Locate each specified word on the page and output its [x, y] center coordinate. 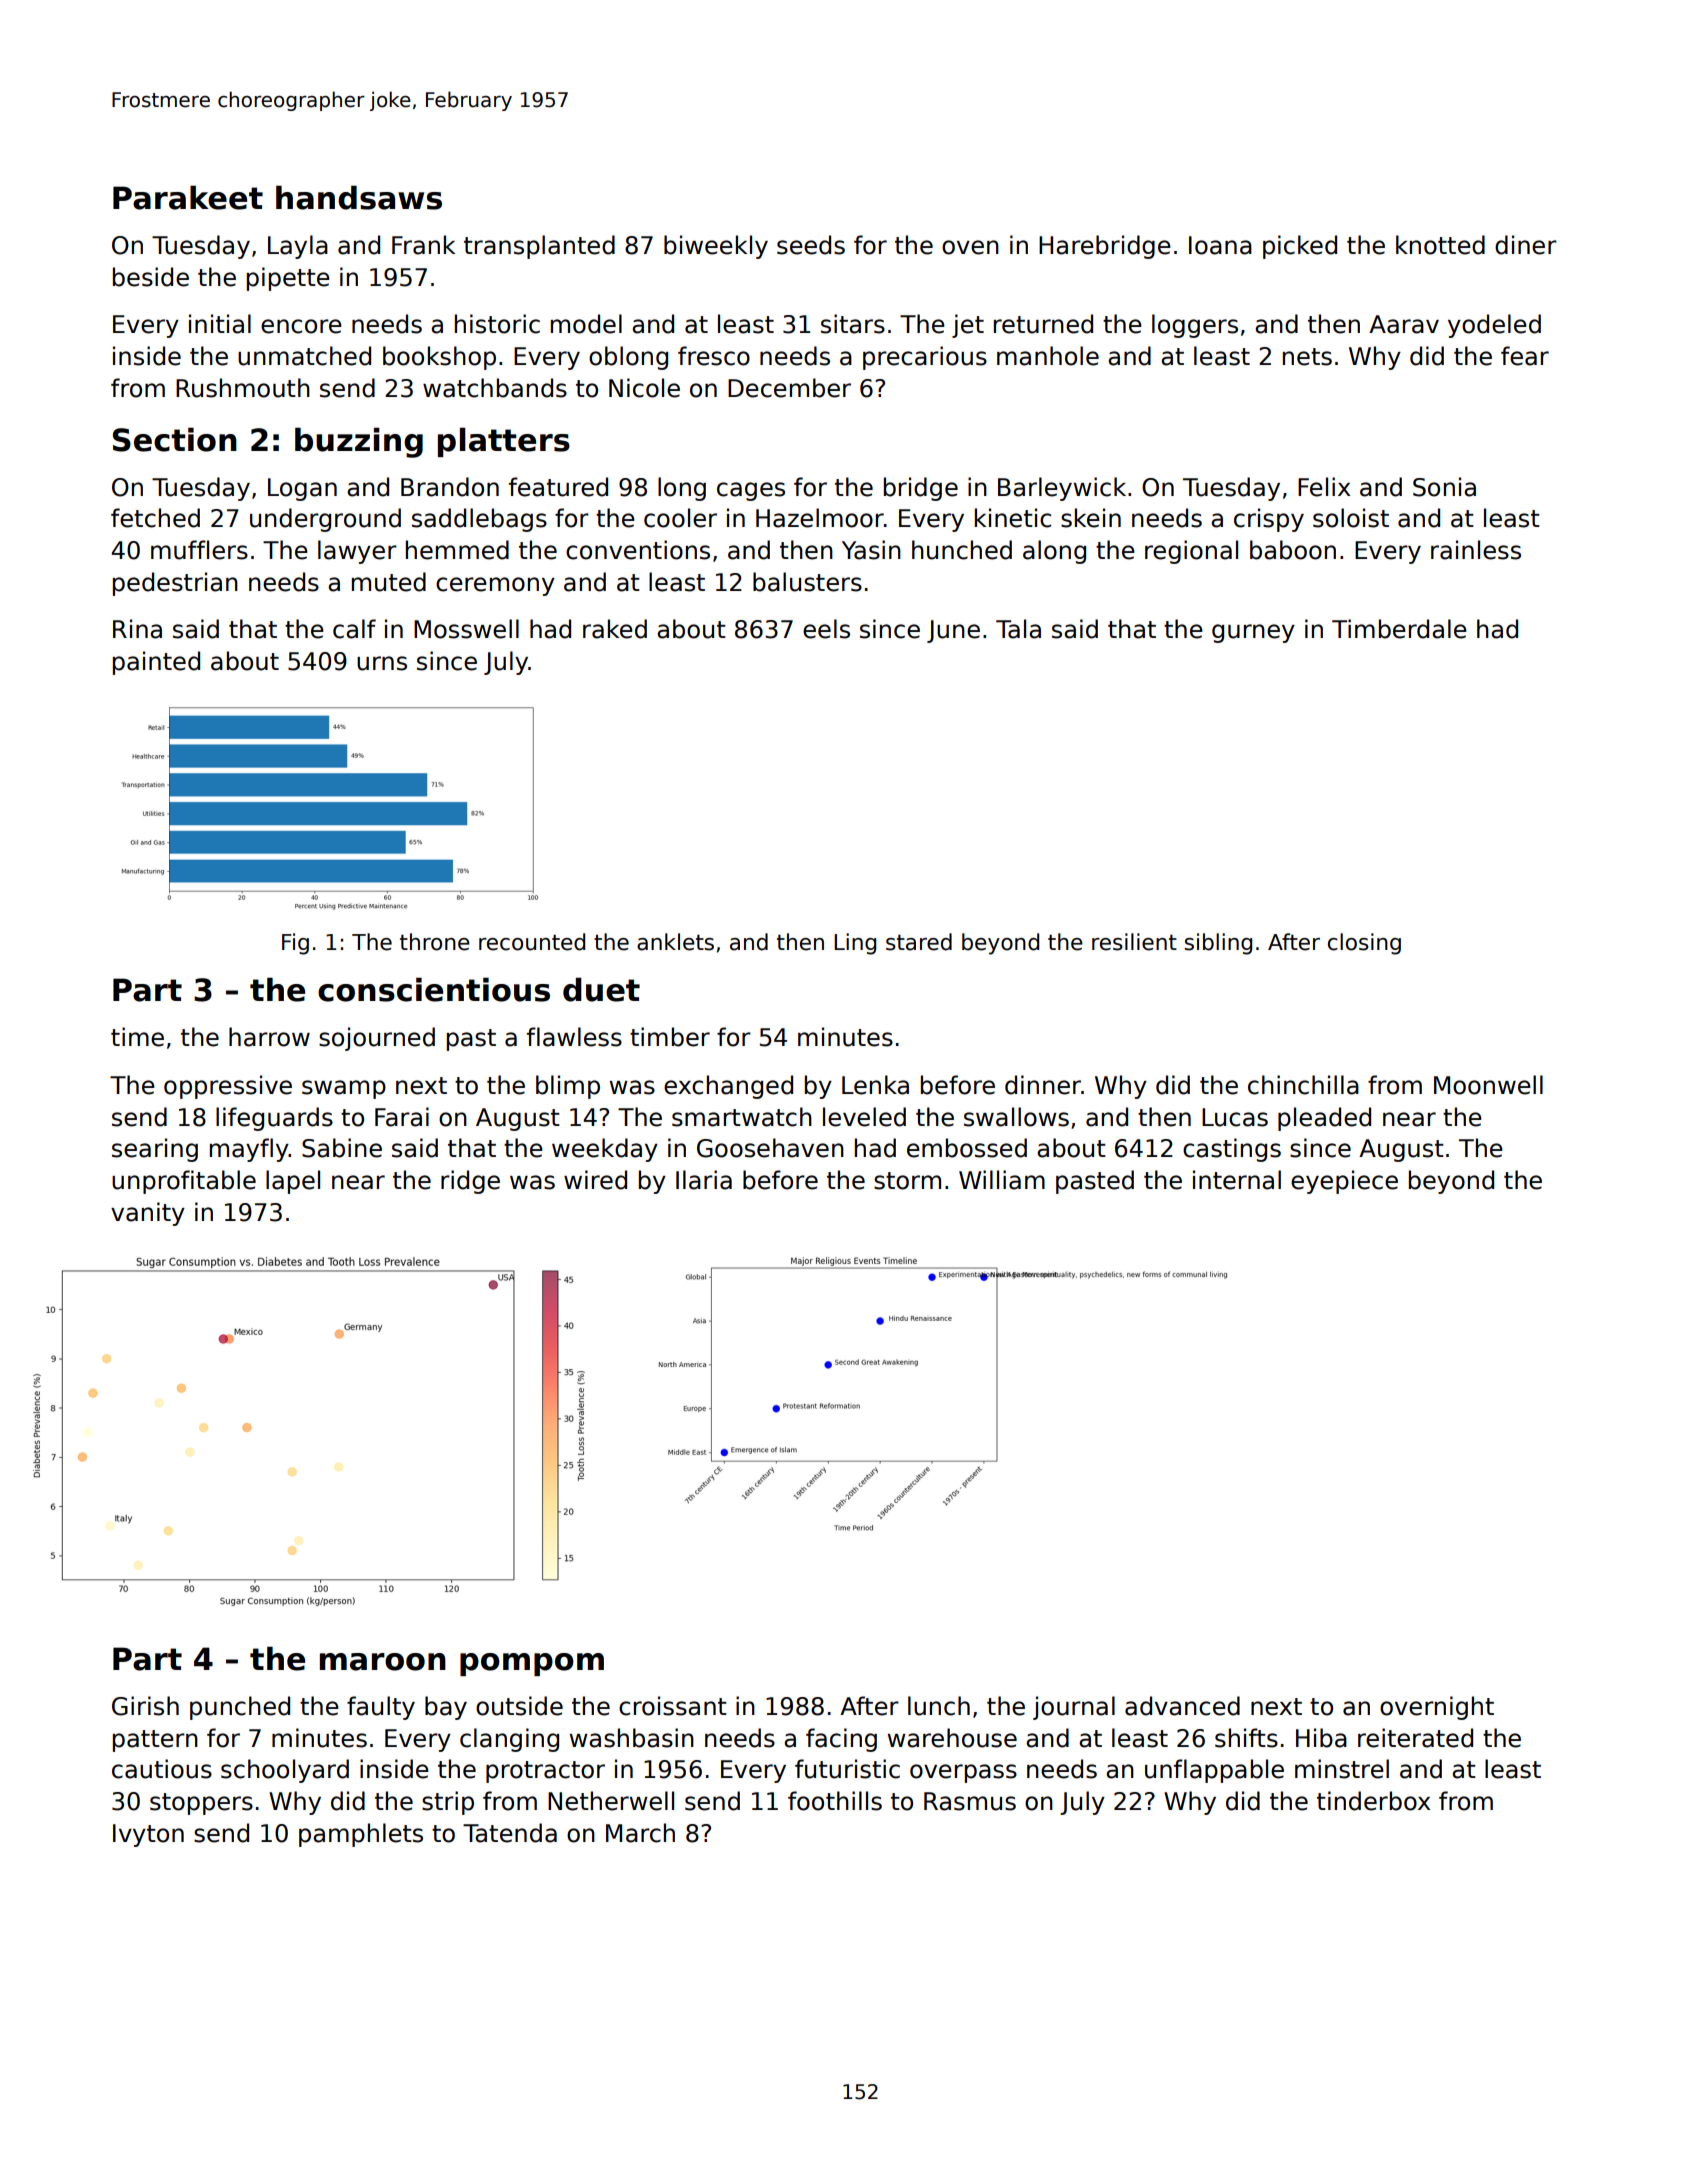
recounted [532, 942]
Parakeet [188, 197]
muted [389, 582]
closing [1364, 944]
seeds [811, 245]
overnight [1437, 1708]
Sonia [1444, 487]
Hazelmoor [820, 518]
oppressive [228, 1087]
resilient [1134, 942]
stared [919, 942]
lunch [939, 1706]
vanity [148, 1214]
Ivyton [148, 1835]
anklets [675, 942]
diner [1526, 245]
